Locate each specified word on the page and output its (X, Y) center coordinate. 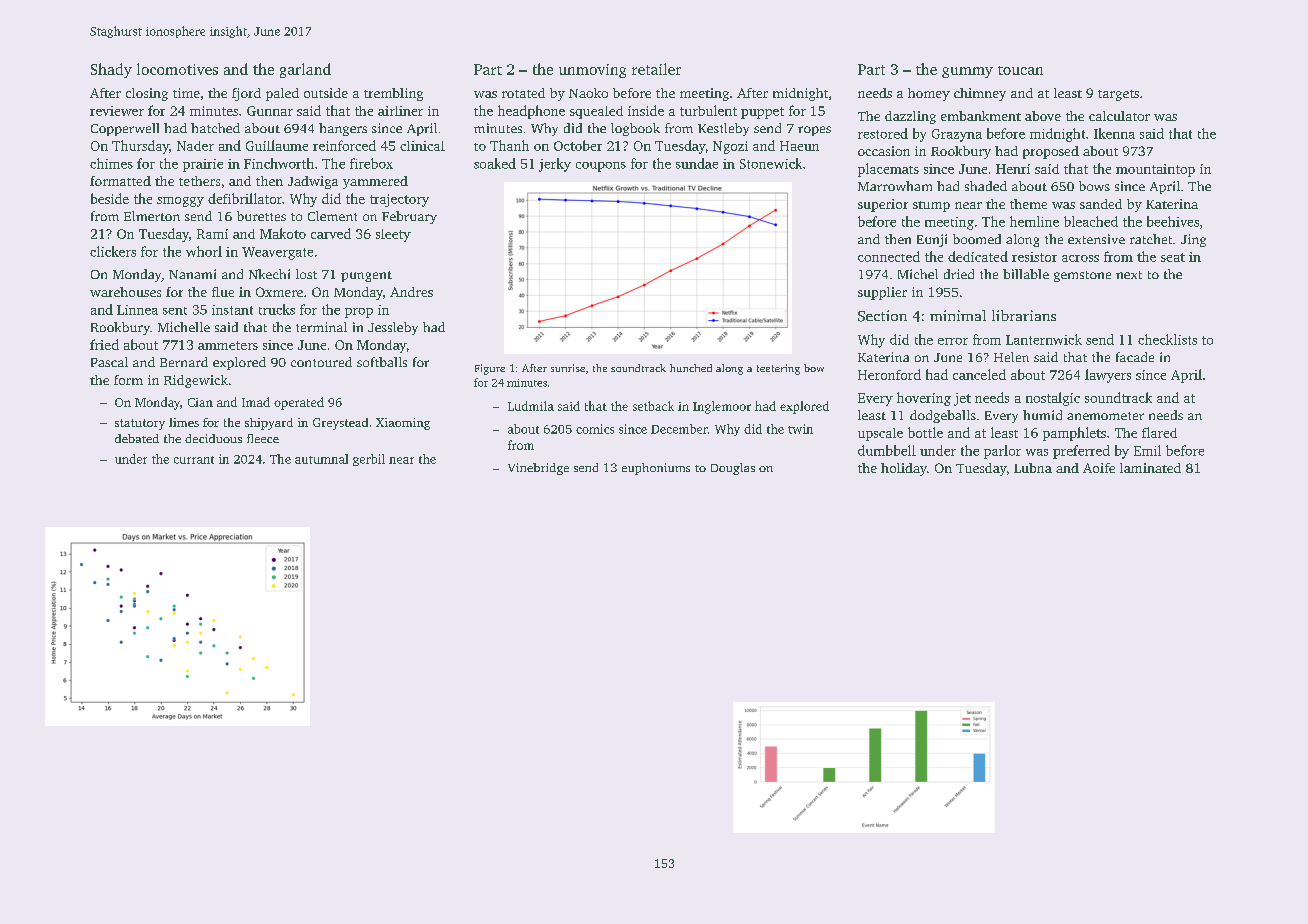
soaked (495, 163)
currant (194, 460)
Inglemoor (722, 407)
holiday (904, 469)
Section (882, 316)
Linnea (137, 310)
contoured (321, 362)
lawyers (1108, 376)
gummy (967, 72)
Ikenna (1114, 133)
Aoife (1099, 468)
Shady (111, 70)
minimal (958, 315)
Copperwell (125, 129)
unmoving (592, 71)
